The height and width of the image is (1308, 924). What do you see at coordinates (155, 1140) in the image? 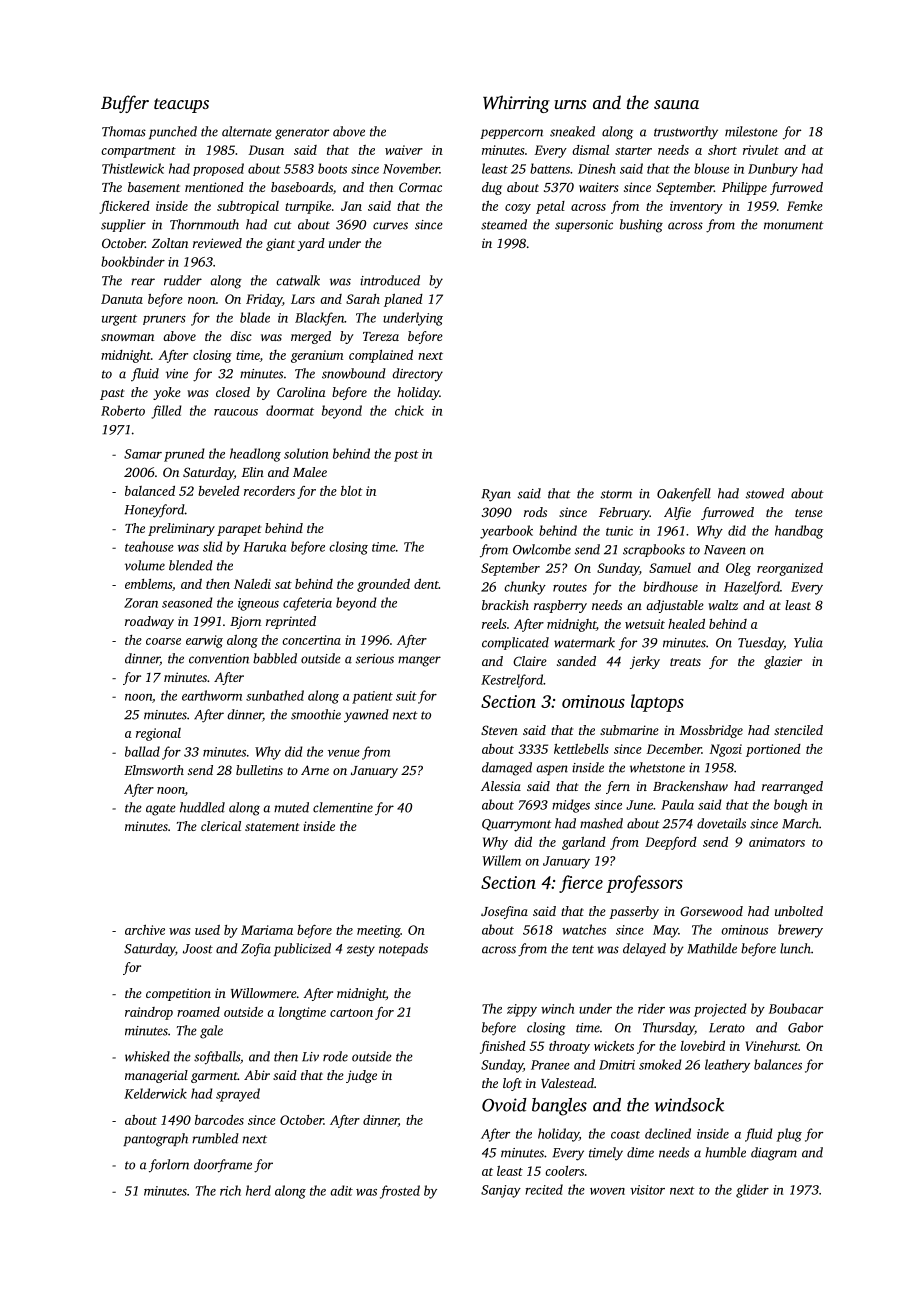
I see `pantograph` at bounding box center [155, 1140].
